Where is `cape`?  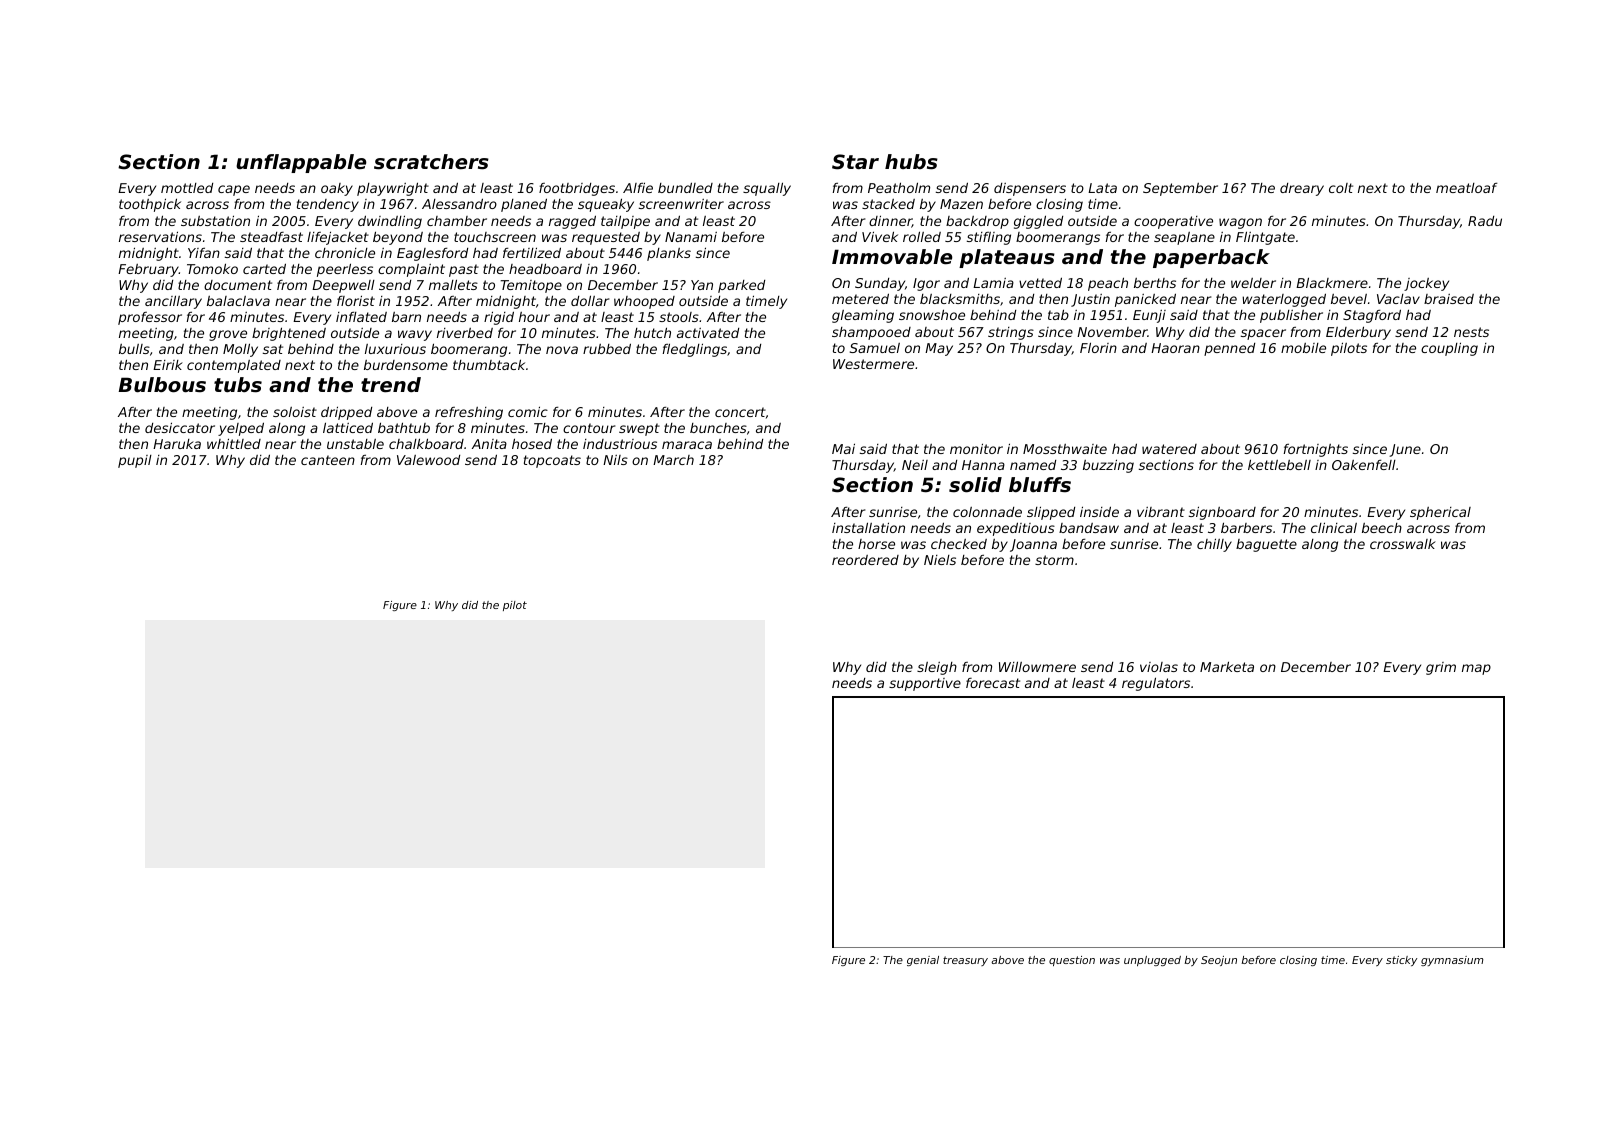
cape is located at coordinates (234, 190).
